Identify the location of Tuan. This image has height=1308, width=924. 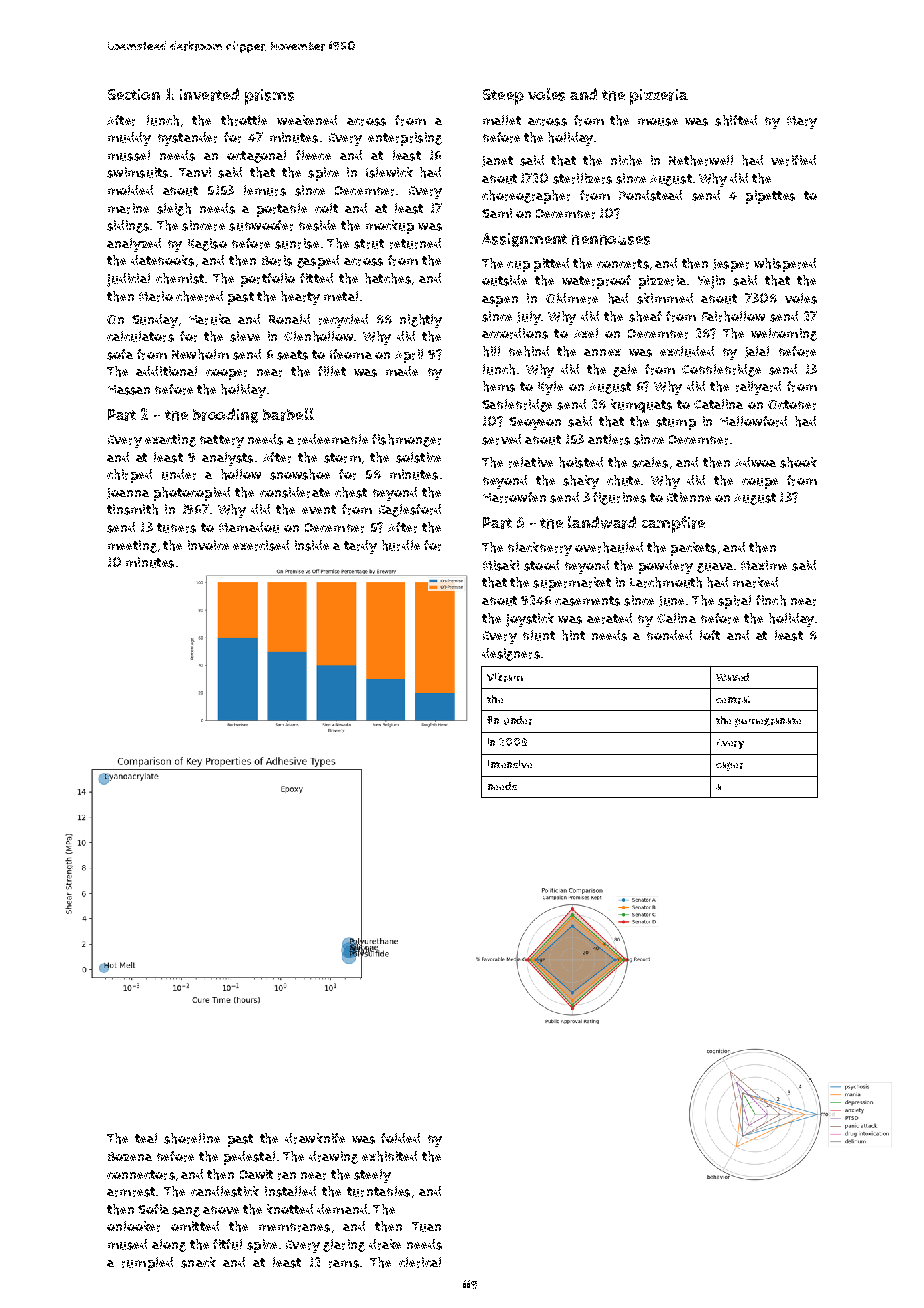
(426, 1227).
